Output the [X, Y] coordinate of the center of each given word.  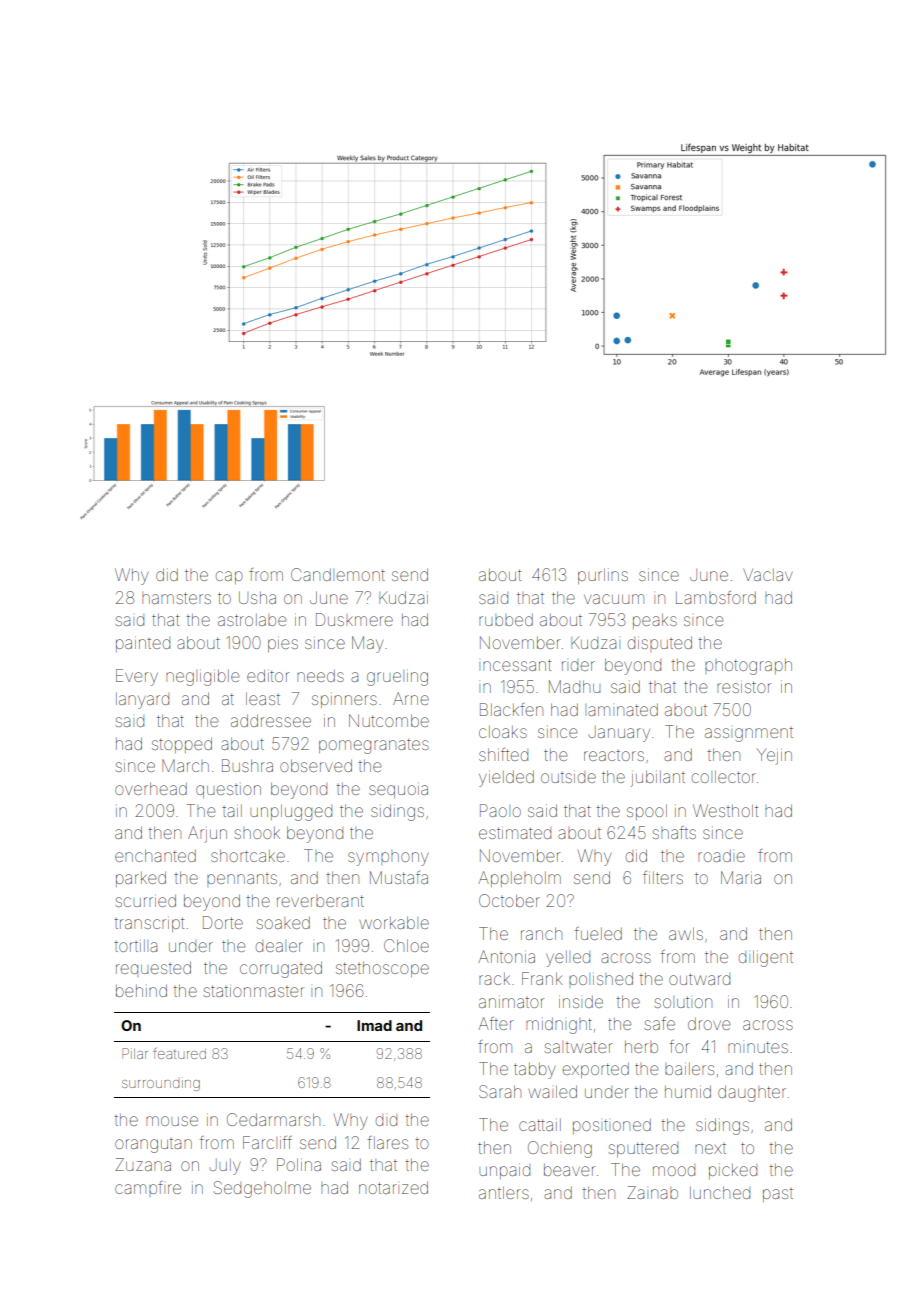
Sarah [500, 1091]
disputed [660, 644]
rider [578, 665]
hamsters [176, 598]
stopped [182, 745]
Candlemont [338, 574]
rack [494, 979]
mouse [172, 1121]
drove [709, 1024]
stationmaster [253, 990]
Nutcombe [389, 720]
